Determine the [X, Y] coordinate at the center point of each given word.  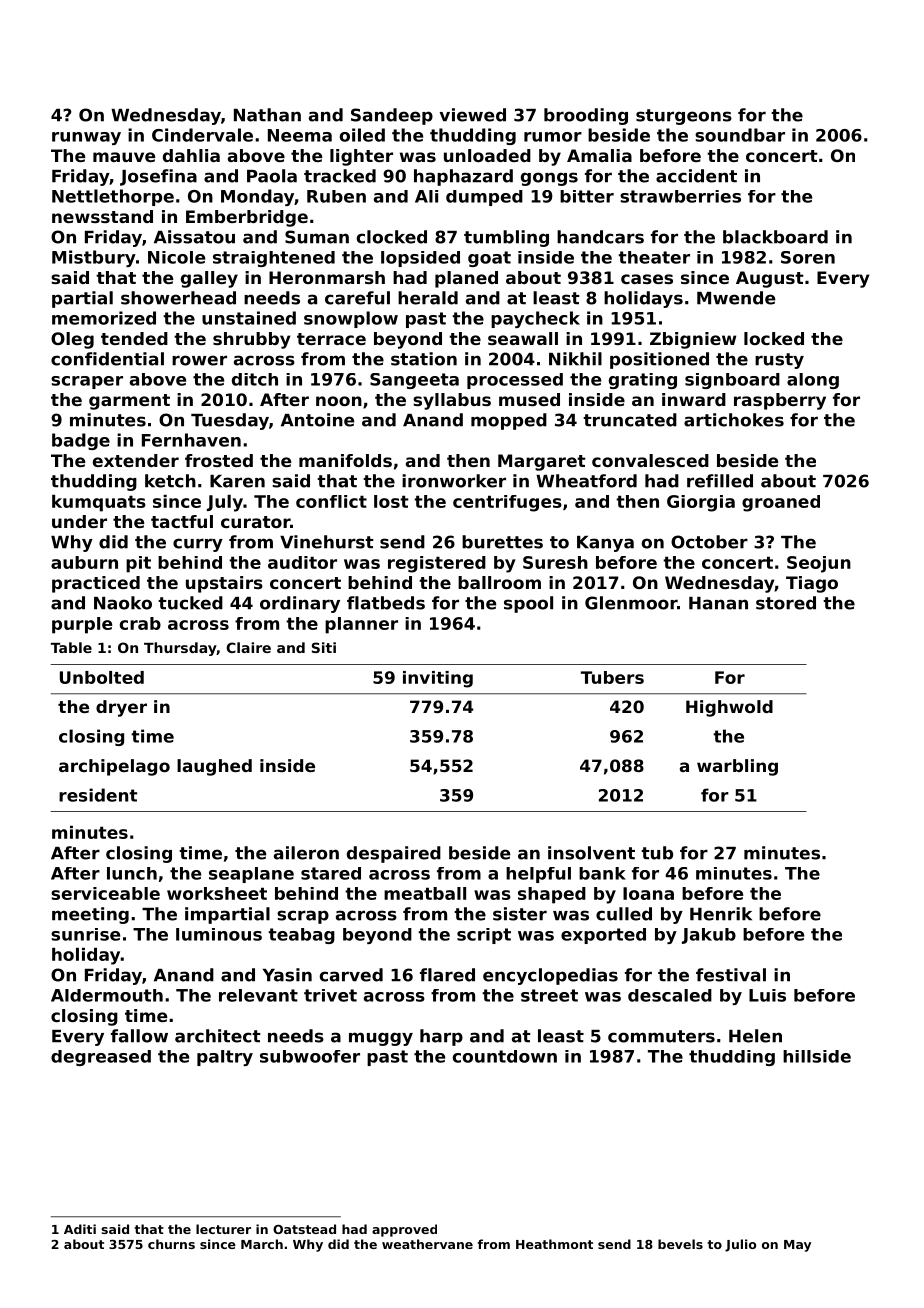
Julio [740, 1245]
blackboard [775, 237]
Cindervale [202, 135]
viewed [472, 115]
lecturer [223, 1229]
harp [441, 1037]
